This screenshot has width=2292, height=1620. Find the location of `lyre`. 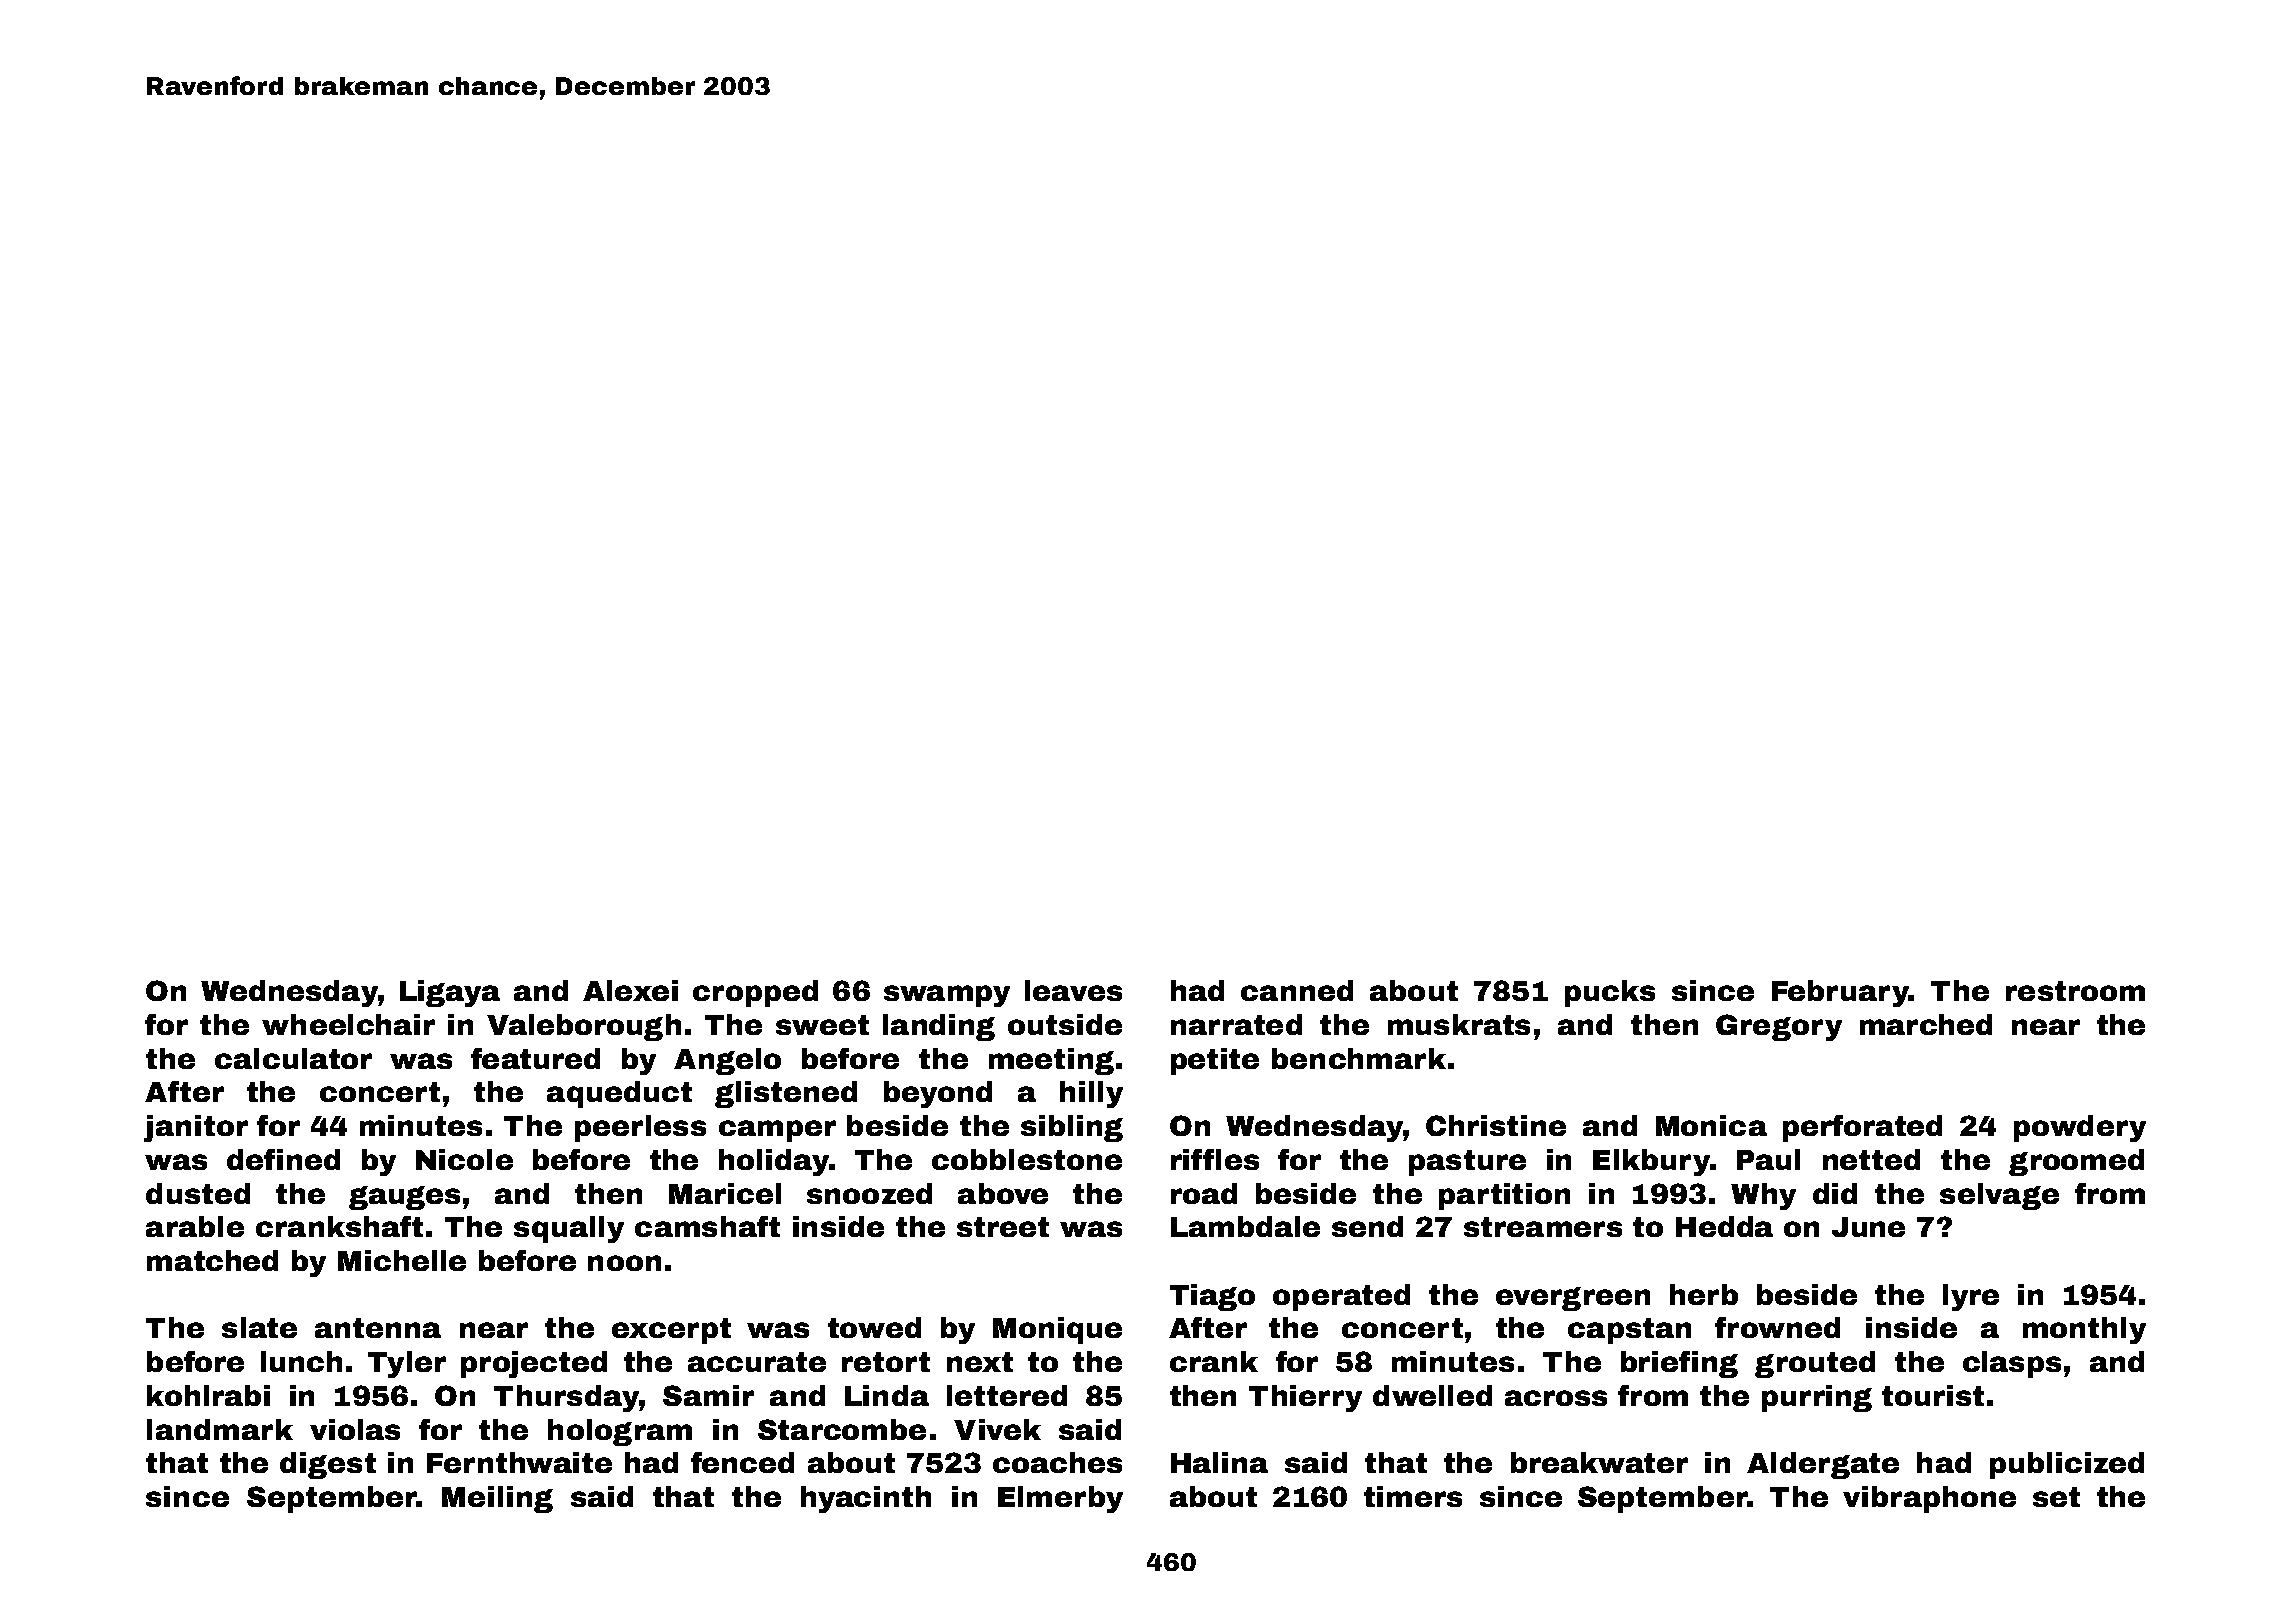

lyre is located at coordinates (1971, 1297).
